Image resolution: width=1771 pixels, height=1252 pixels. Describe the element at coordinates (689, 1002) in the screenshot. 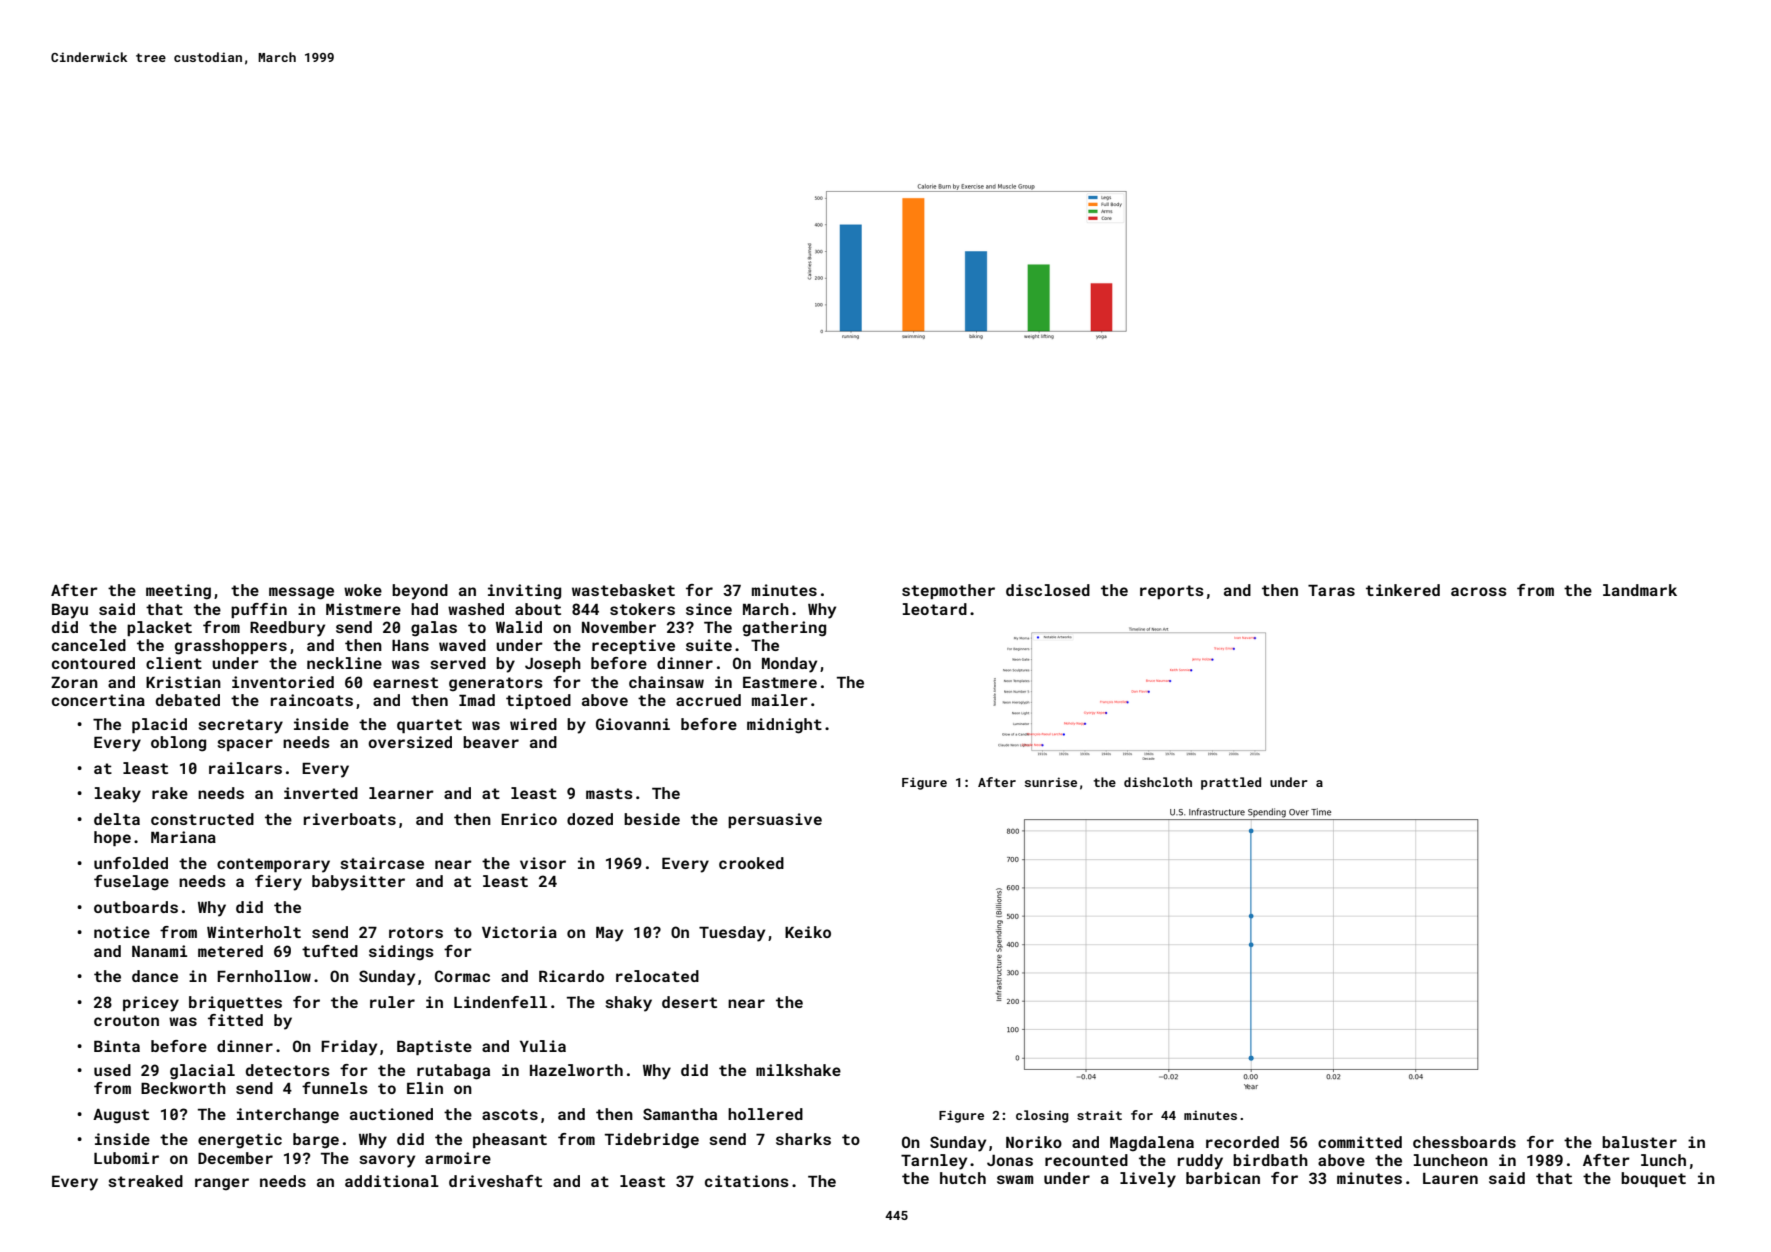

I see `desert` at that location.
